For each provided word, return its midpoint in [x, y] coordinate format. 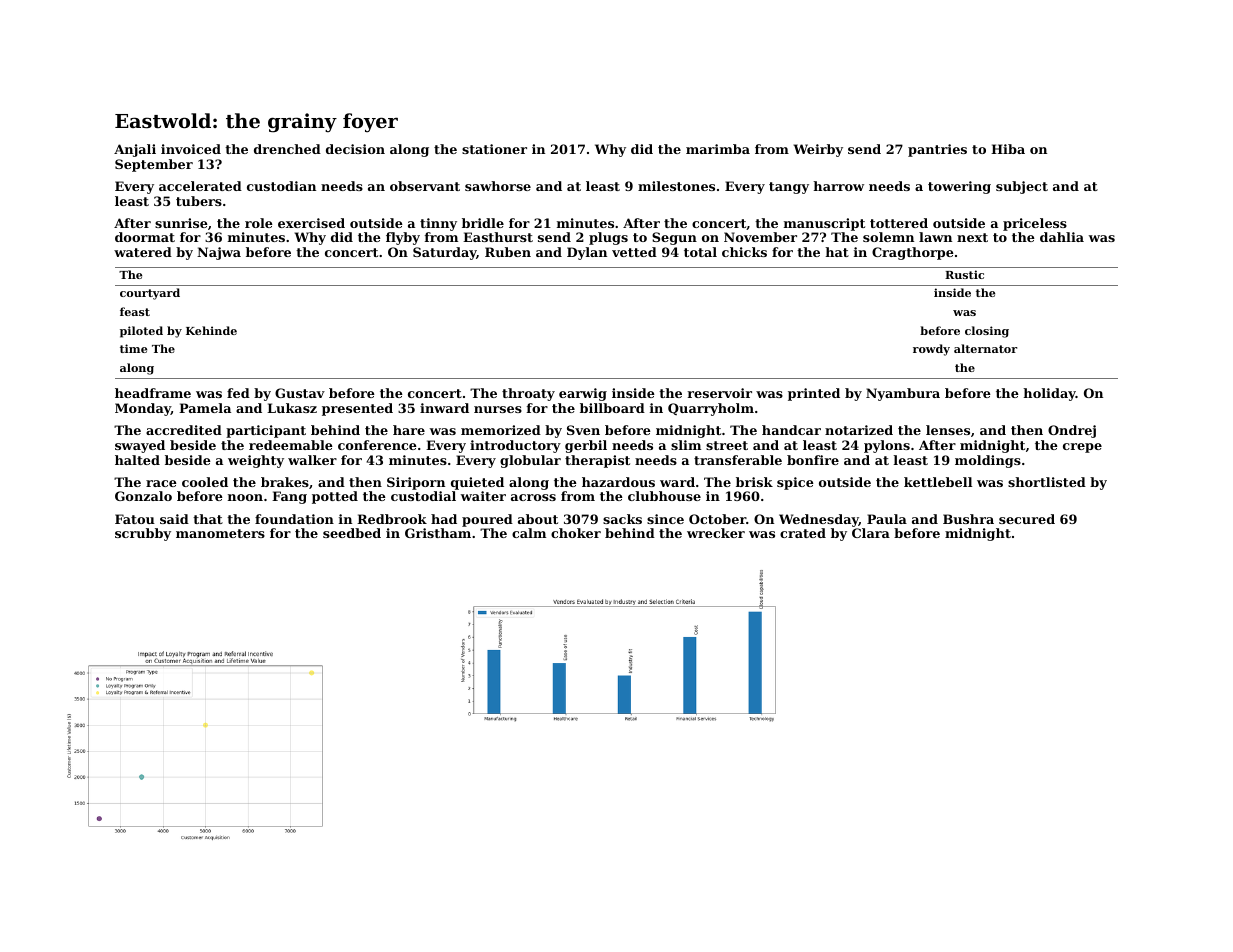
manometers [220, 533]
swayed [140, 446]
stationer [494, 149]
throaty [528, 394]
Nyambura [903, 394]
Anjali [135, 150]
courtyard [150, 294]
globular [530, 461]
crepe [1082, 448]
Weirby [818, 150]
